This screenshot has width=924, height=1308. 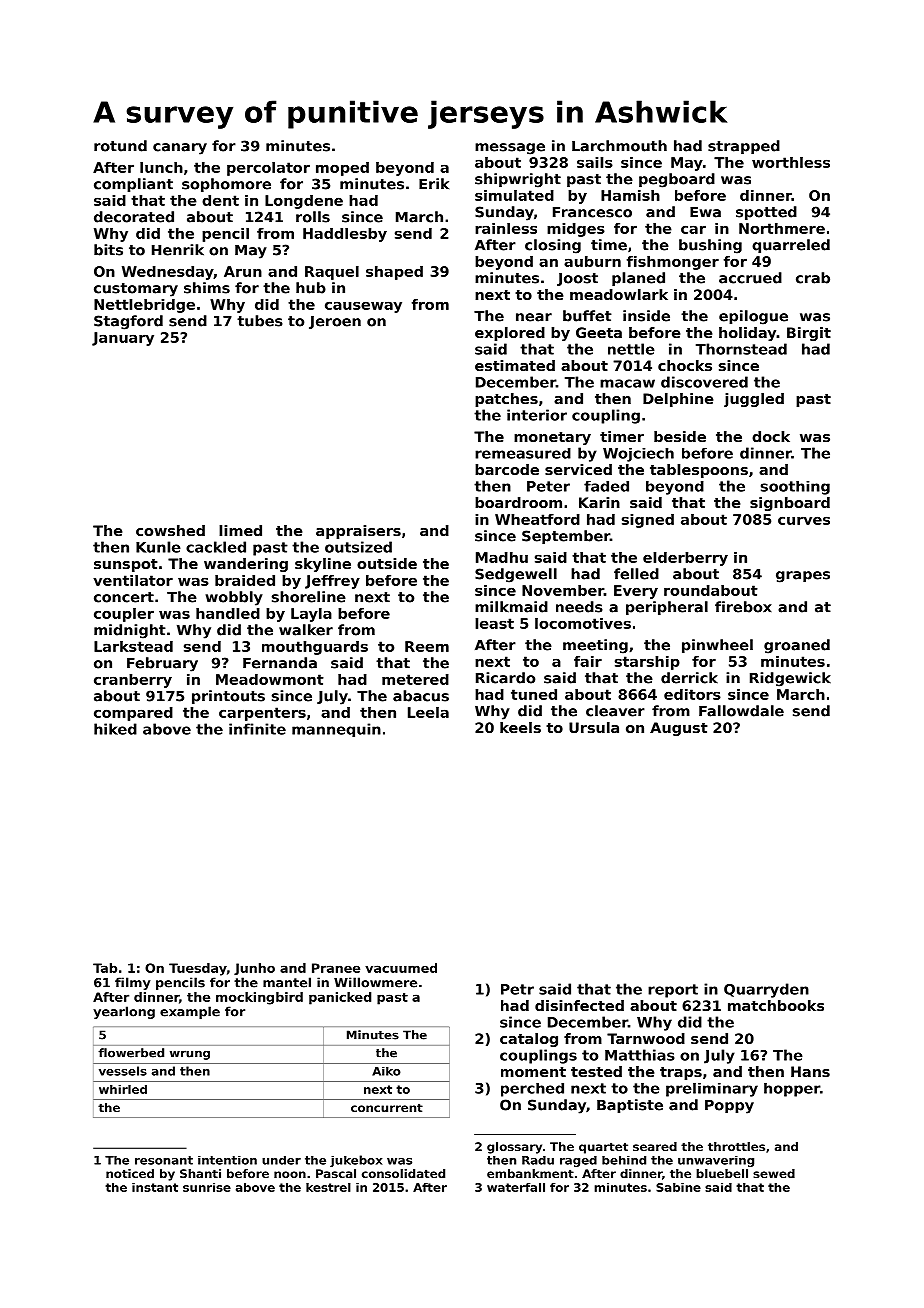 I want to click on strapped, so click(x=744, y=147).
